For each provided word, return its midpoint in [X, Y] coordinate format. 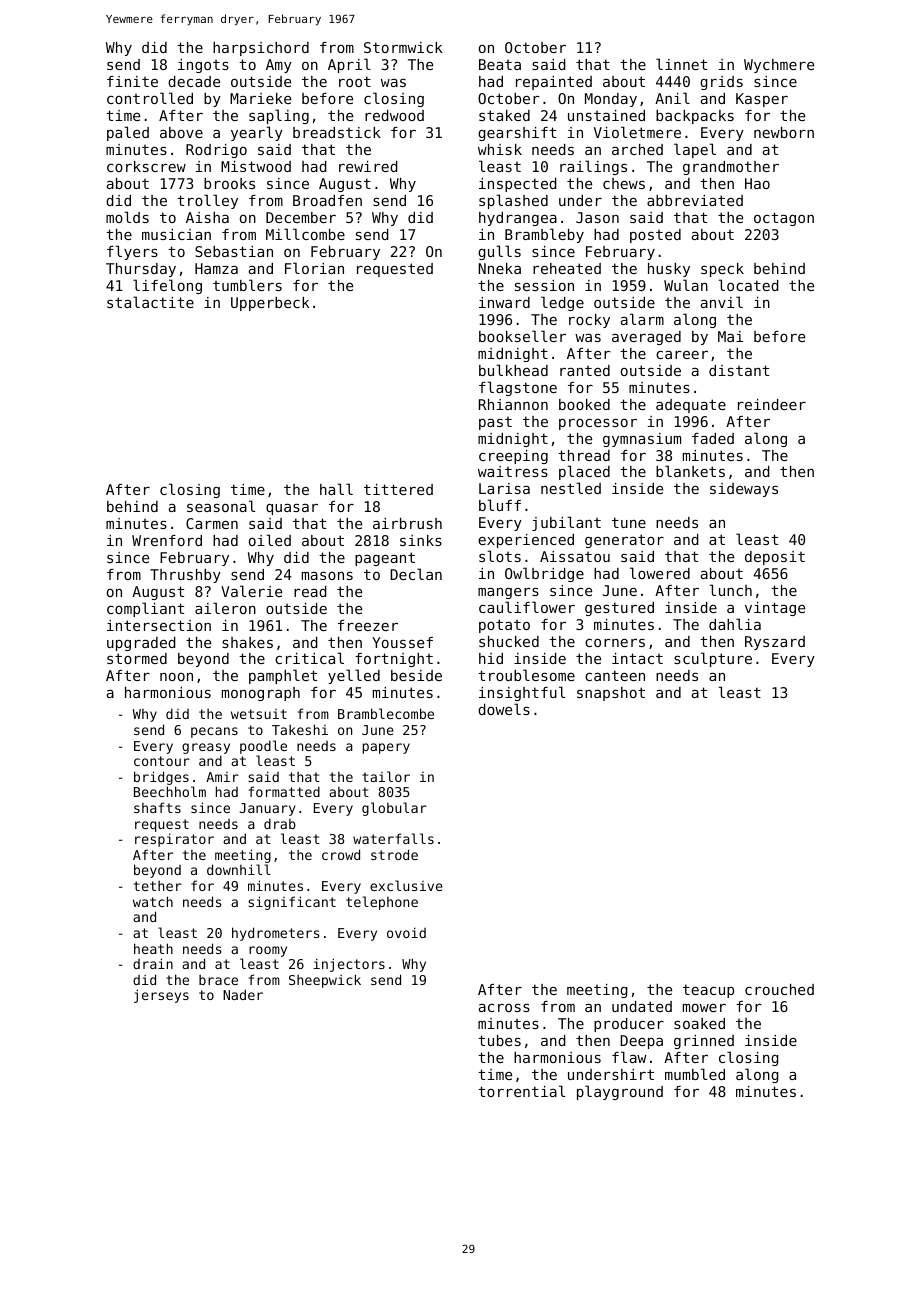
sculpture [713, 659]
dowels [504, 709]
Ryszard [775, 643]
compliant [145, 609]
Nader [243, 994]
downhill [239, 869]
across [504, 1008]
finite [132, 81]
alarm [642, 319]
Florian [314, 268]
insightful [522, 693]
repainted [554, 83]
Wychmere [779, 66]
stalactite [150, 302]
